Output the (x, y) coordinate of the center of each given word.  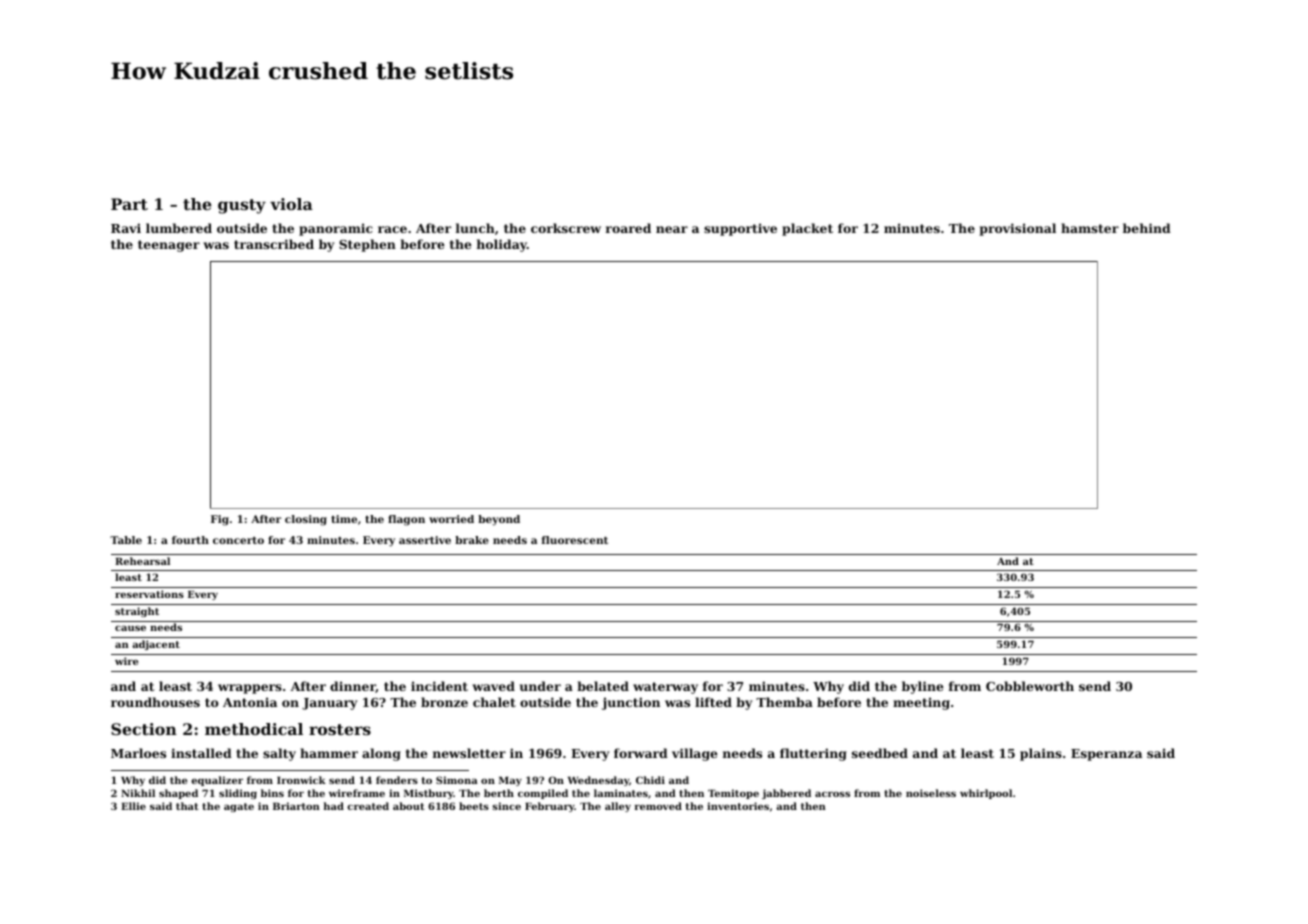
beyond (499, 520)
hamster (1090, 228)
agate (239, 807)
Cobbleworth (1030, 686)
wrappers (250, 689)
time (344, 519)
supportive (740, 229)
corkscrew (566, 228)
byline (922, 687)
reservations (149, 594)
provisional (1017, 229)
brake (472, 540)
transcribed (274, 244)
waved (493, 686)
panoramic (336, 229)
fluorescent (575, 540)
